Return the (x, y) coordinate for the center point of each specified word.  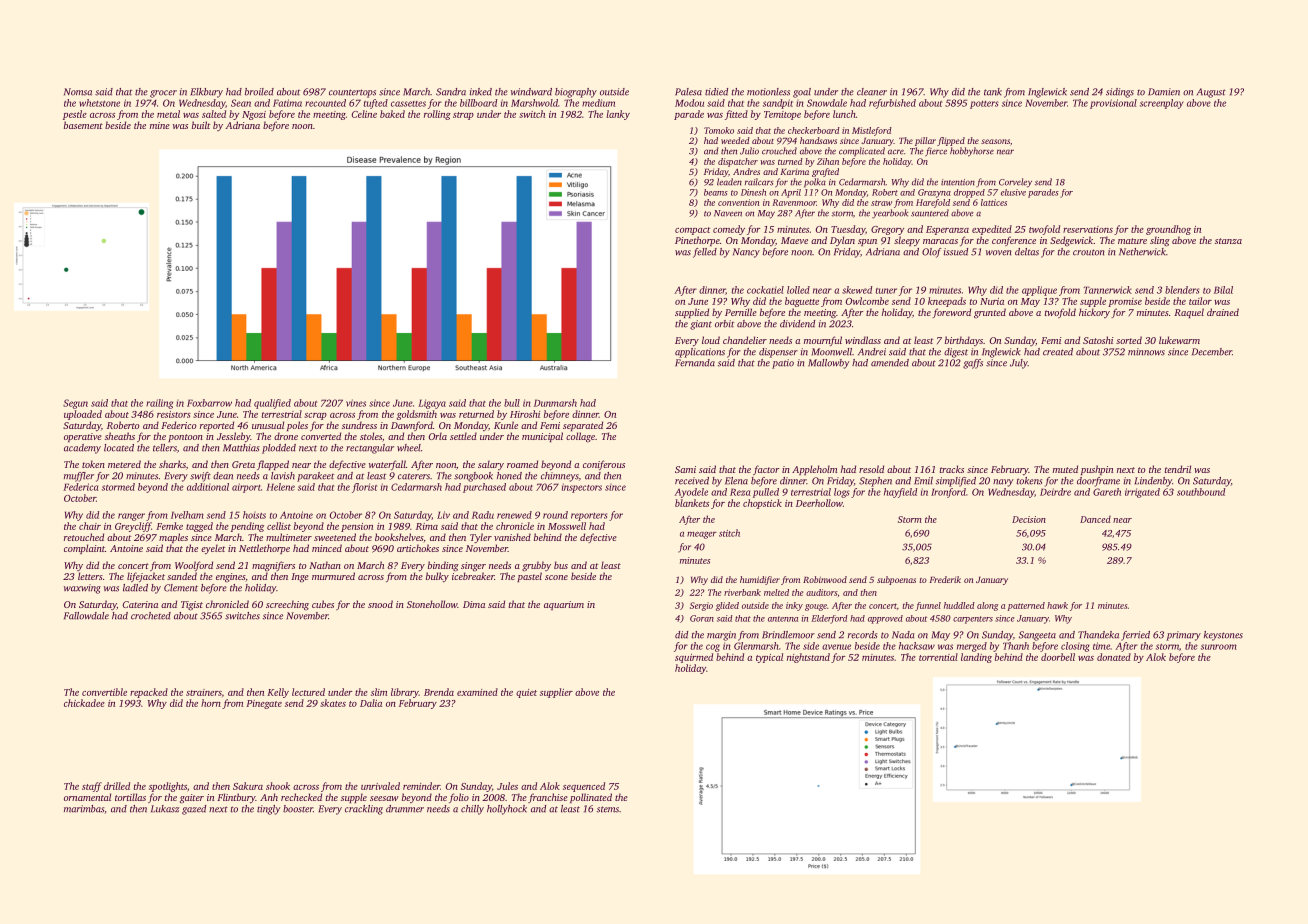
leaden (729, 182)
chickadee (84, 703)
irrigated (1142, 493)
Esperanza (947, 230)
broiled (259, 92)
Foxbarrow (209, 403)
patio (783, 364)
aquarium (564, 605)
